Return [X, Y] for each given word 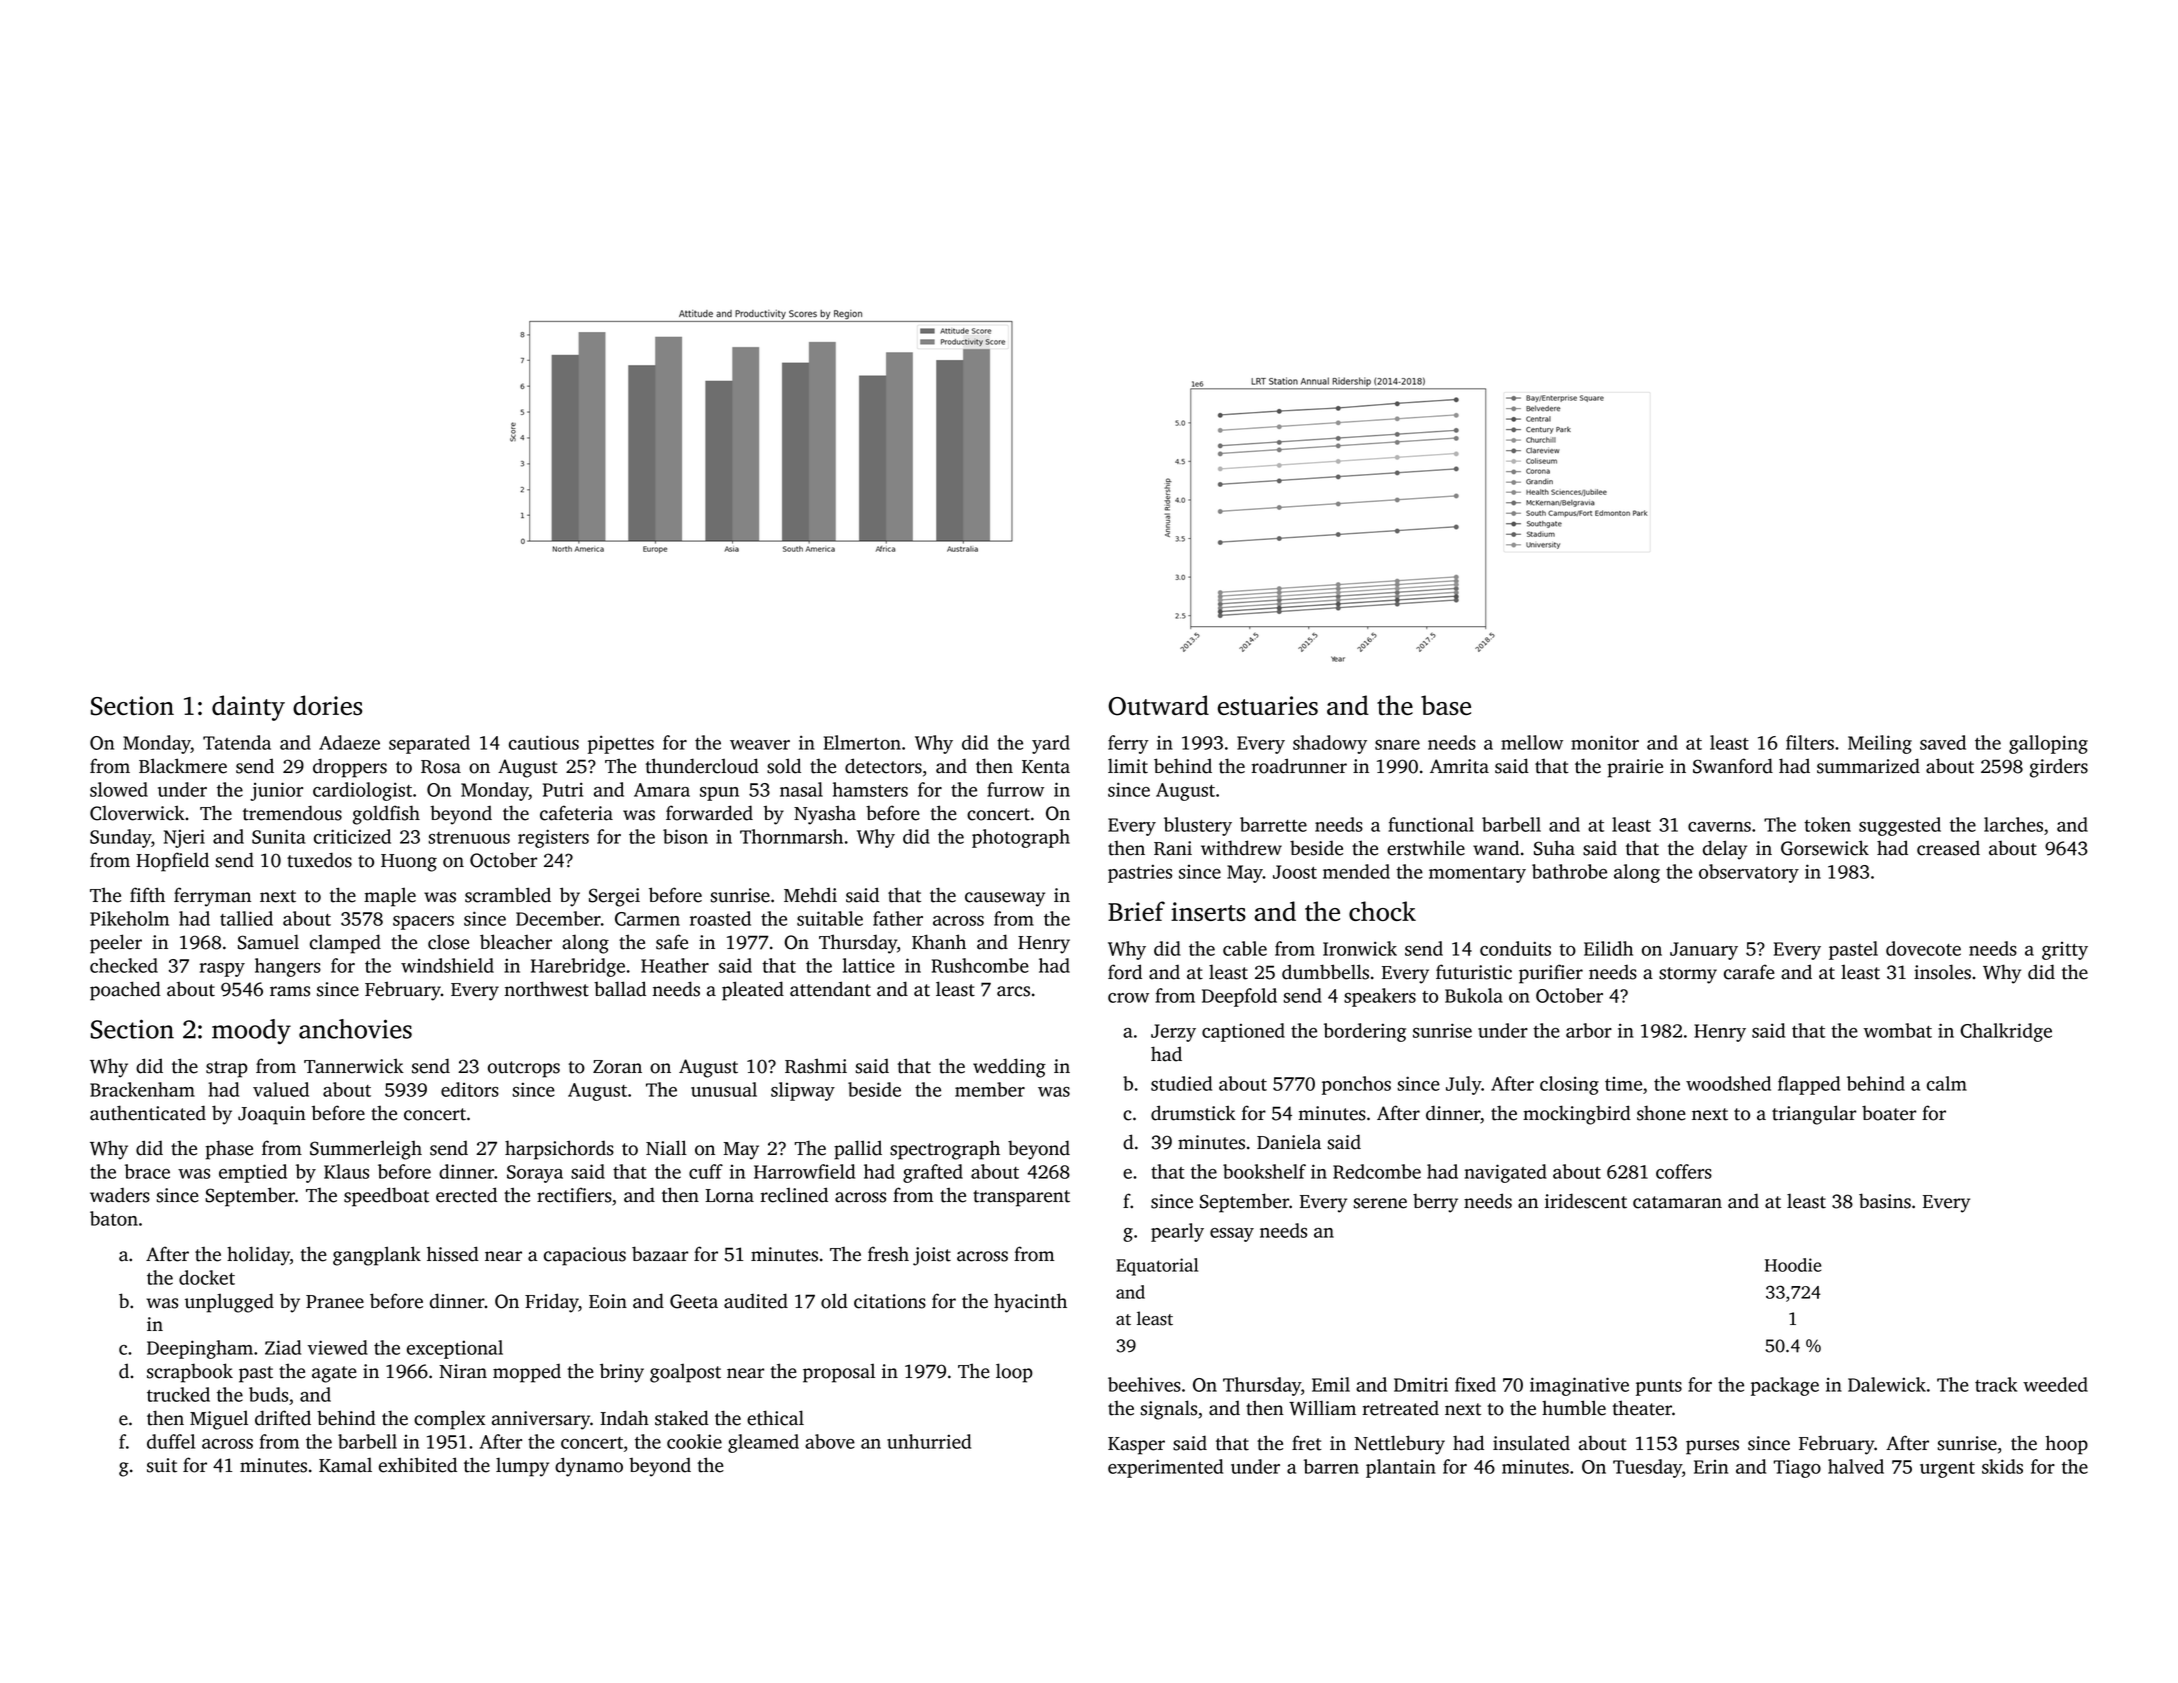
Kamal [345, 1465]
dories [327, 705]
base [1446, 705]
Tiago [1797, 1469]
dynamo [589, 1467]
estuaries [1268, 705]
